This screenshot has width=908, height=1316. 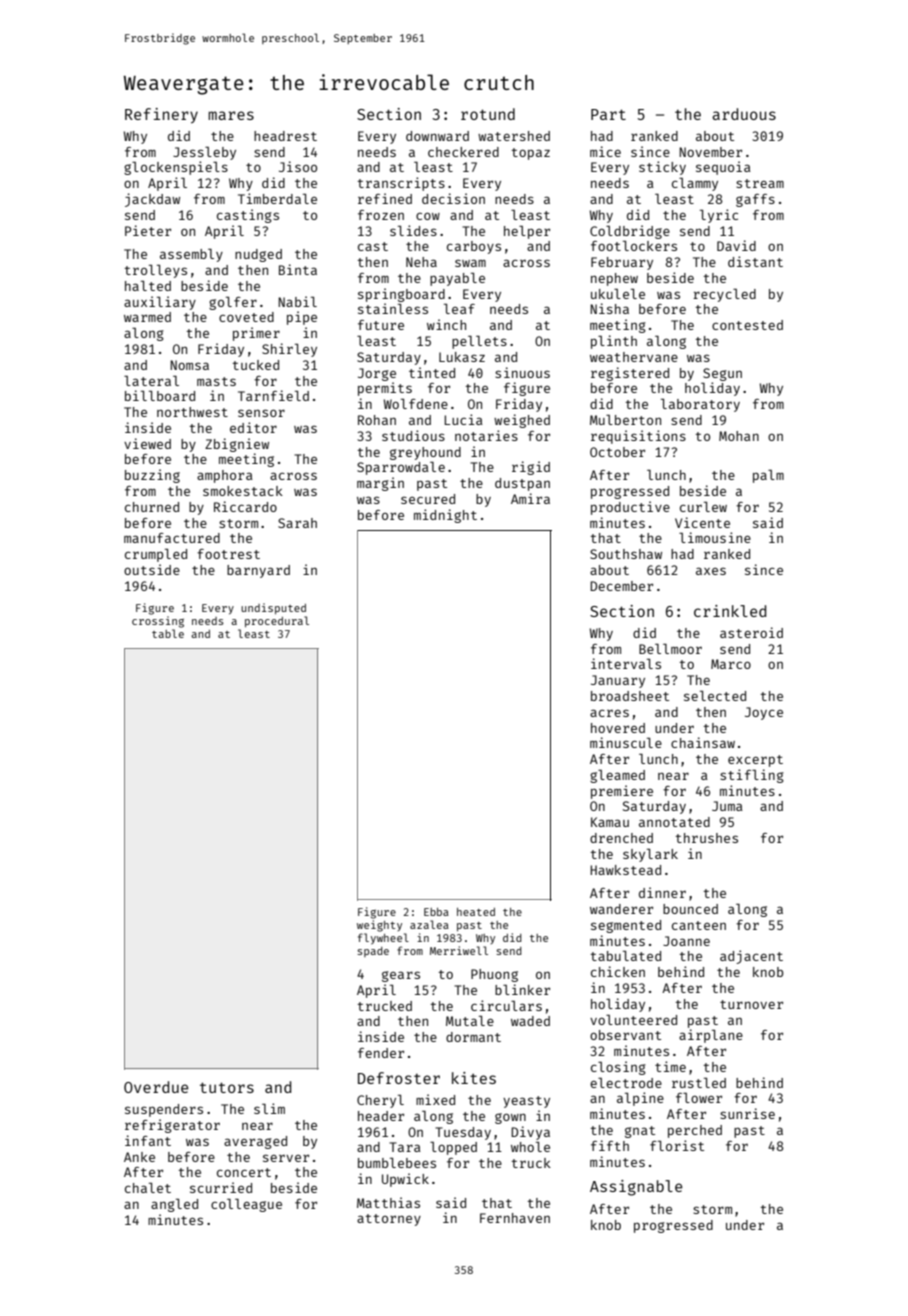 I want to click on Refinery, so click(x=161, y=116).
